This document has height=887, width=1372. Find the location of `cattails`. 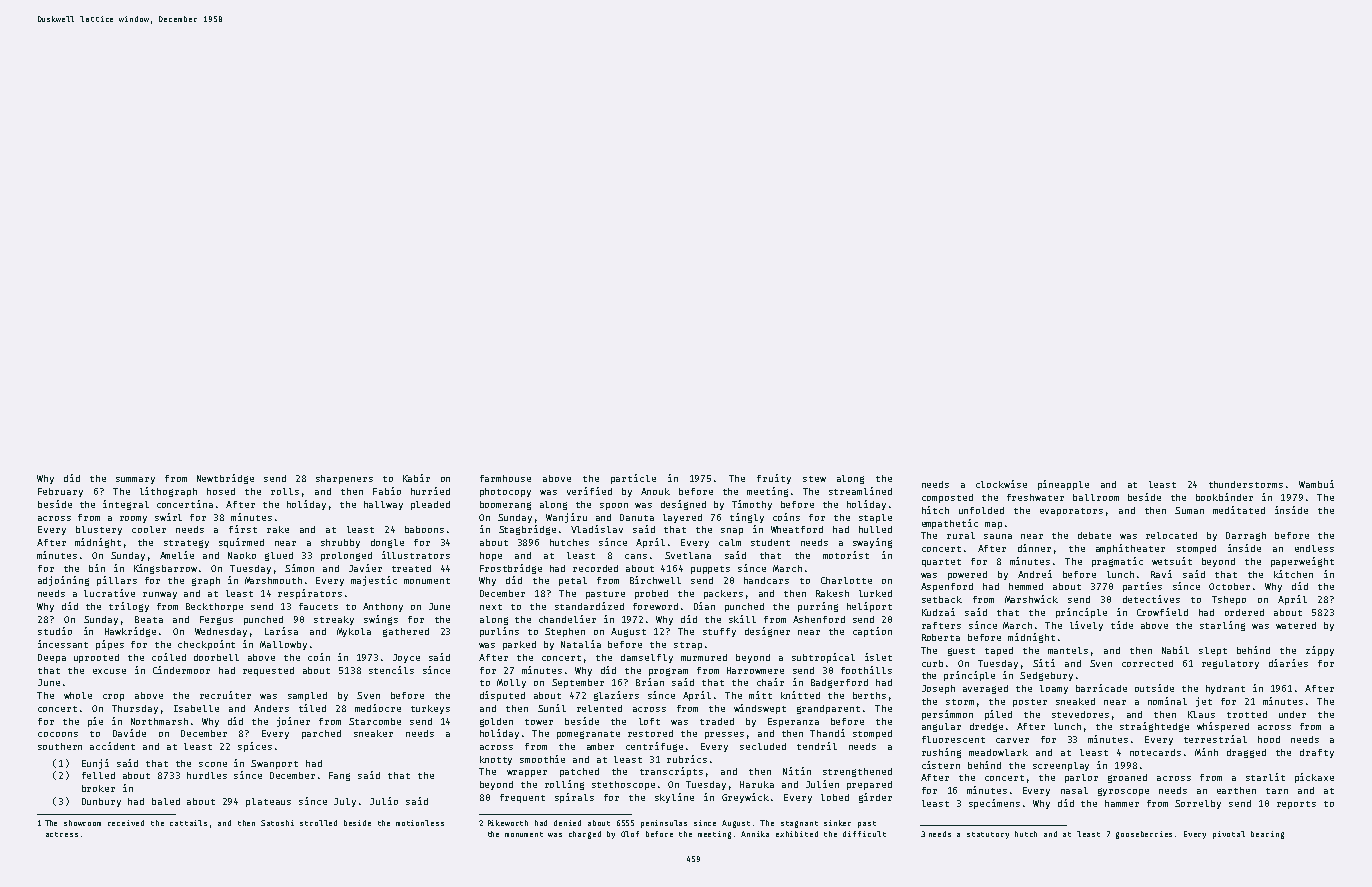

cattails is located at coordinates (188, 823).
